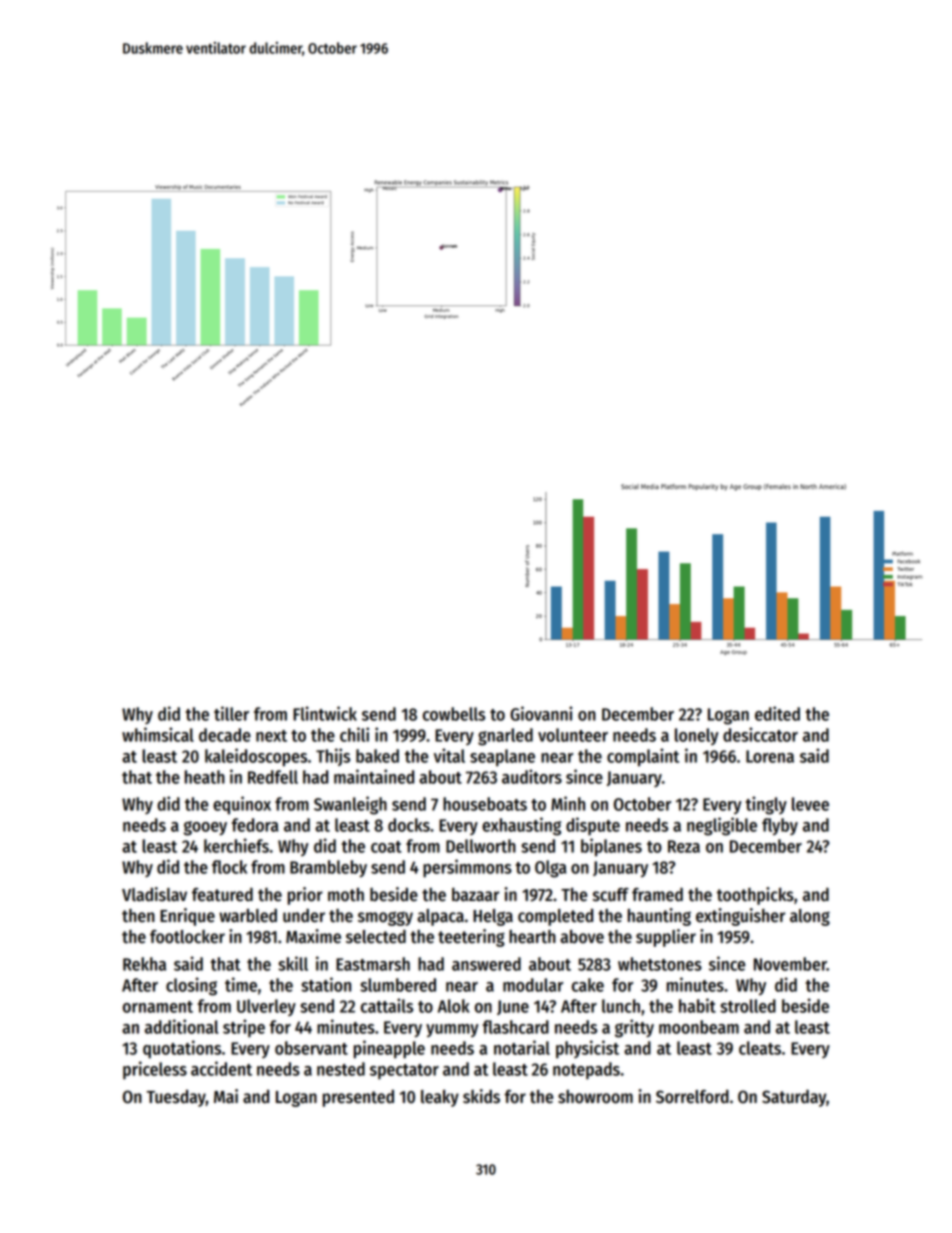 The image size is (952, 1233). Describe the element at coordinates (155, 1070) in the page. I see `priceless` at that location.
